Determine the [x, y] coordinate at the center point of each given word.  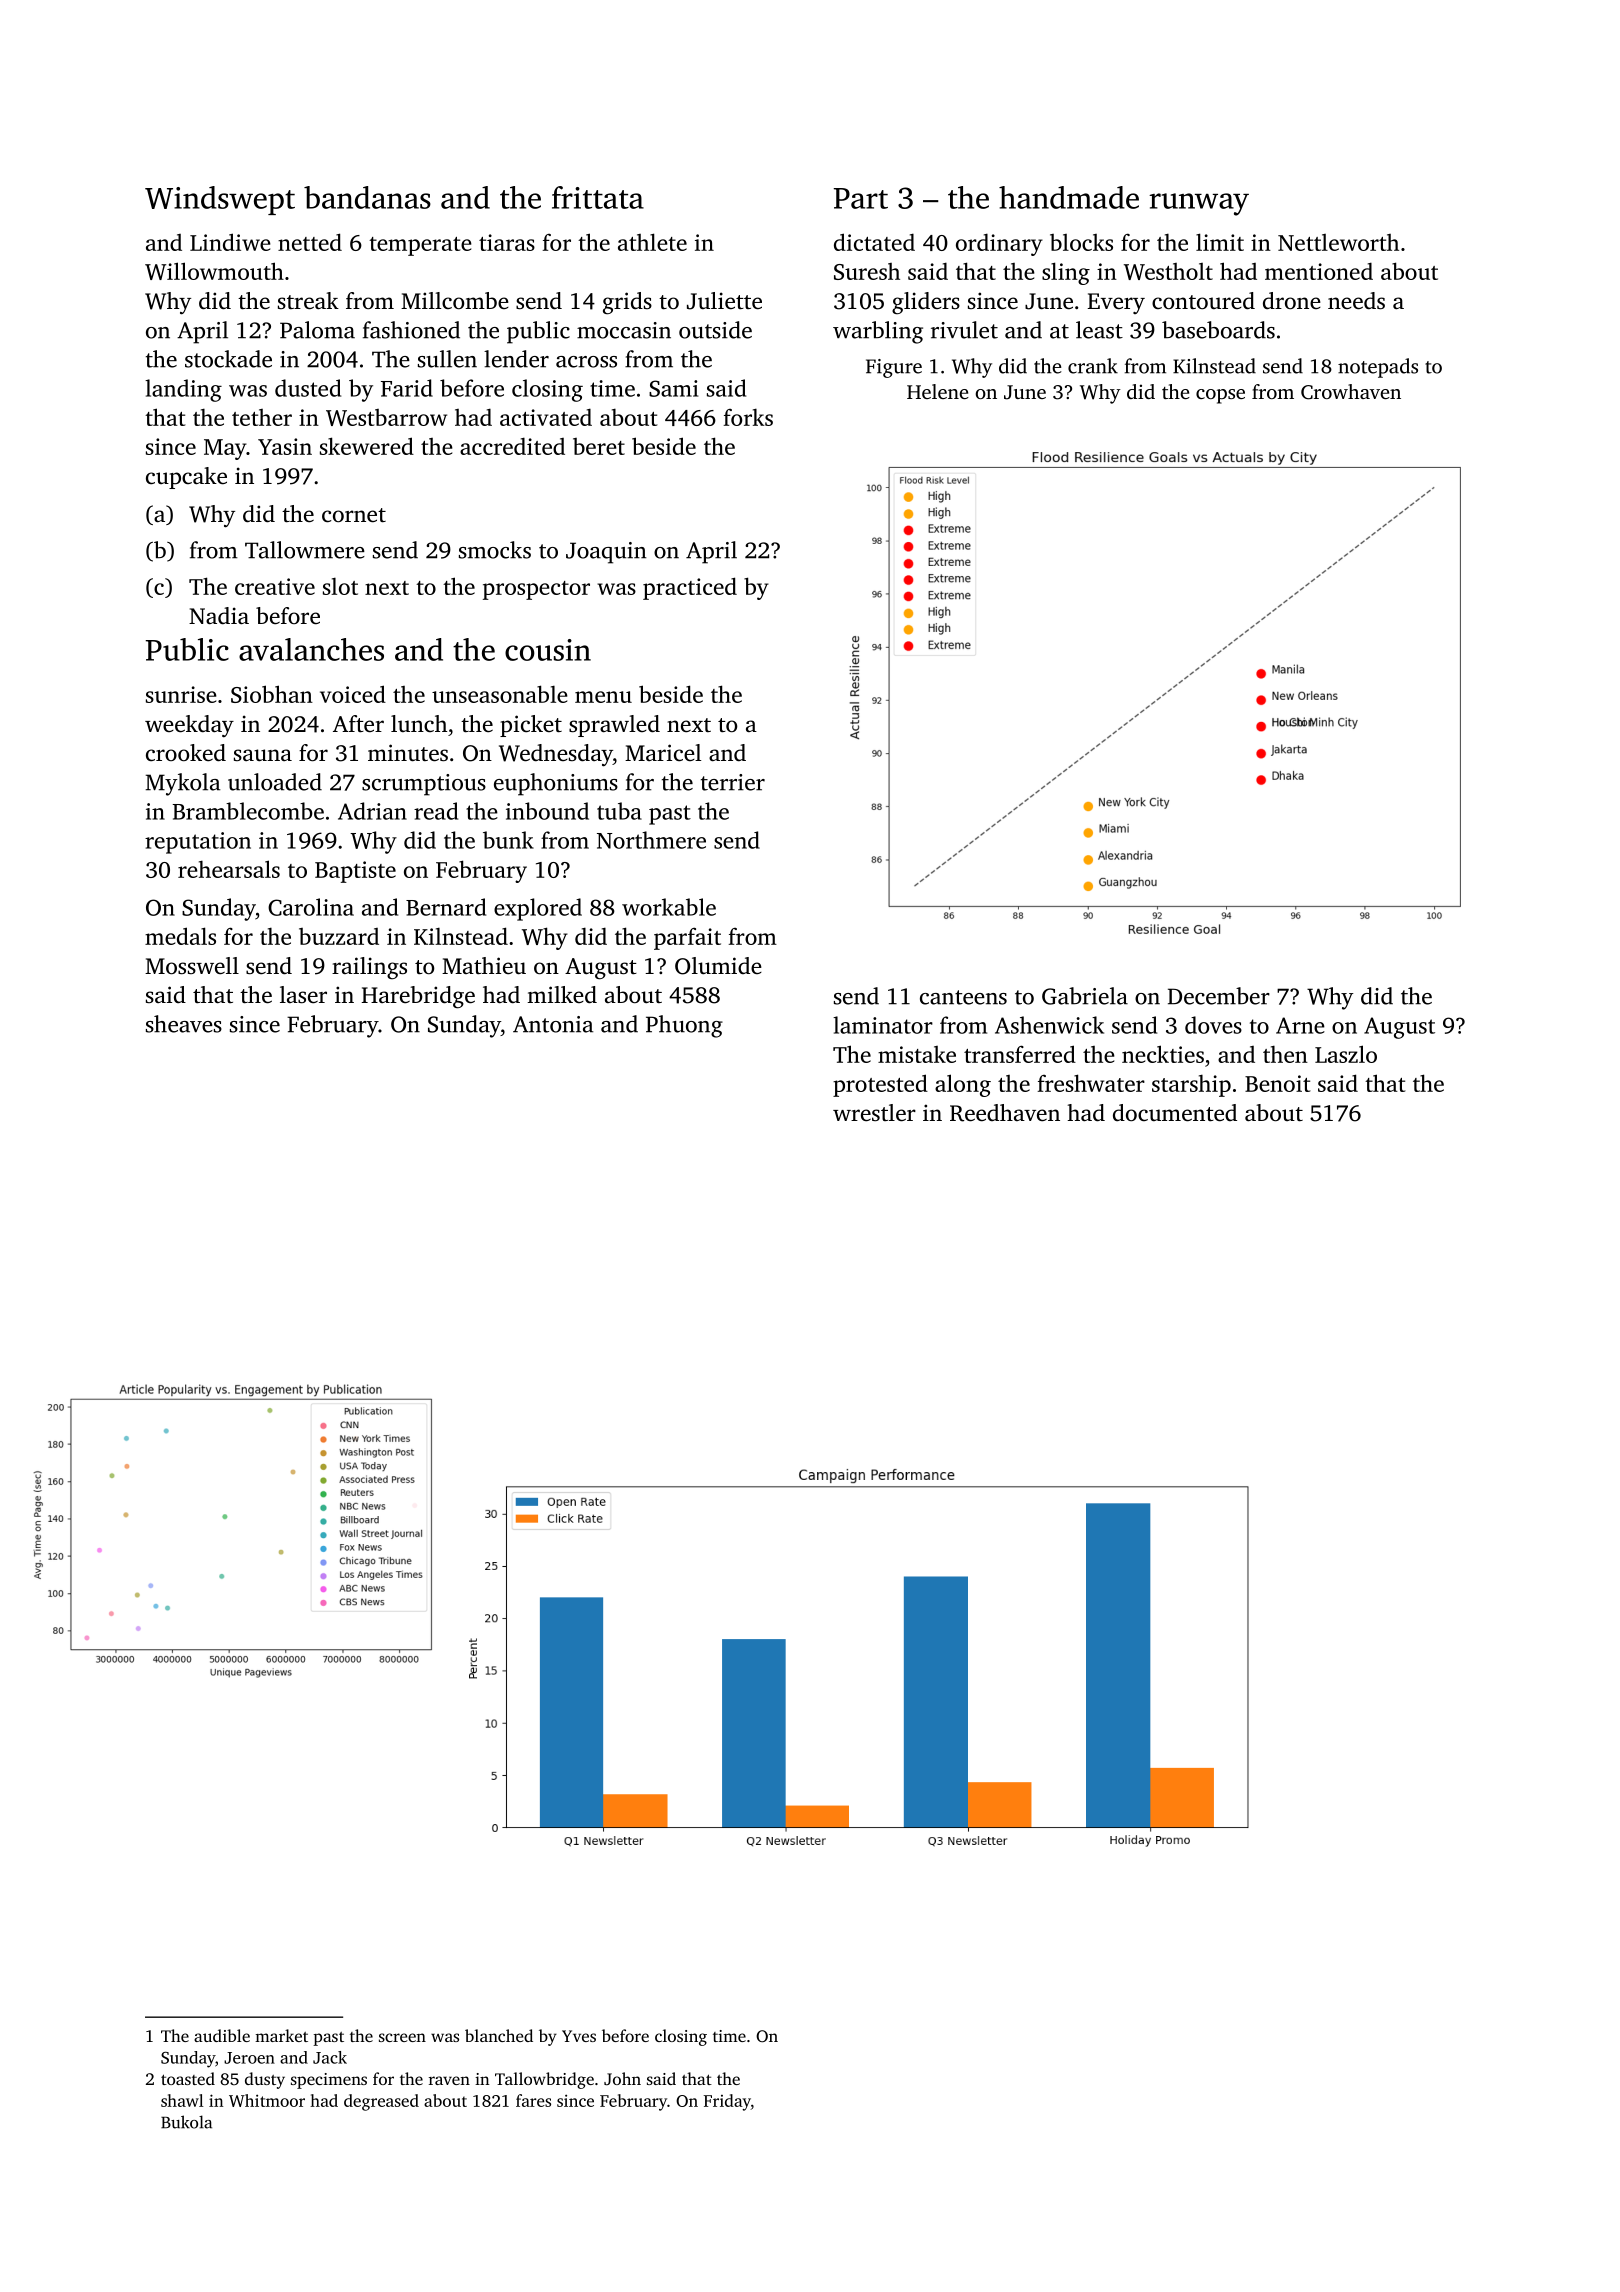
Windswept [220, 200]
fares [533, 2100]
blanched [499, 2035]
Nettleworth [1338, 242]
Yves [579, 2036]
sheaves [184, 1024]
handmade [1069, 197]
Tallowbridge [544, 2080]
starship [1191, 1086]
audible [222, 2035]
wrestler [874, 1113]
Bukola [186, 2122]
